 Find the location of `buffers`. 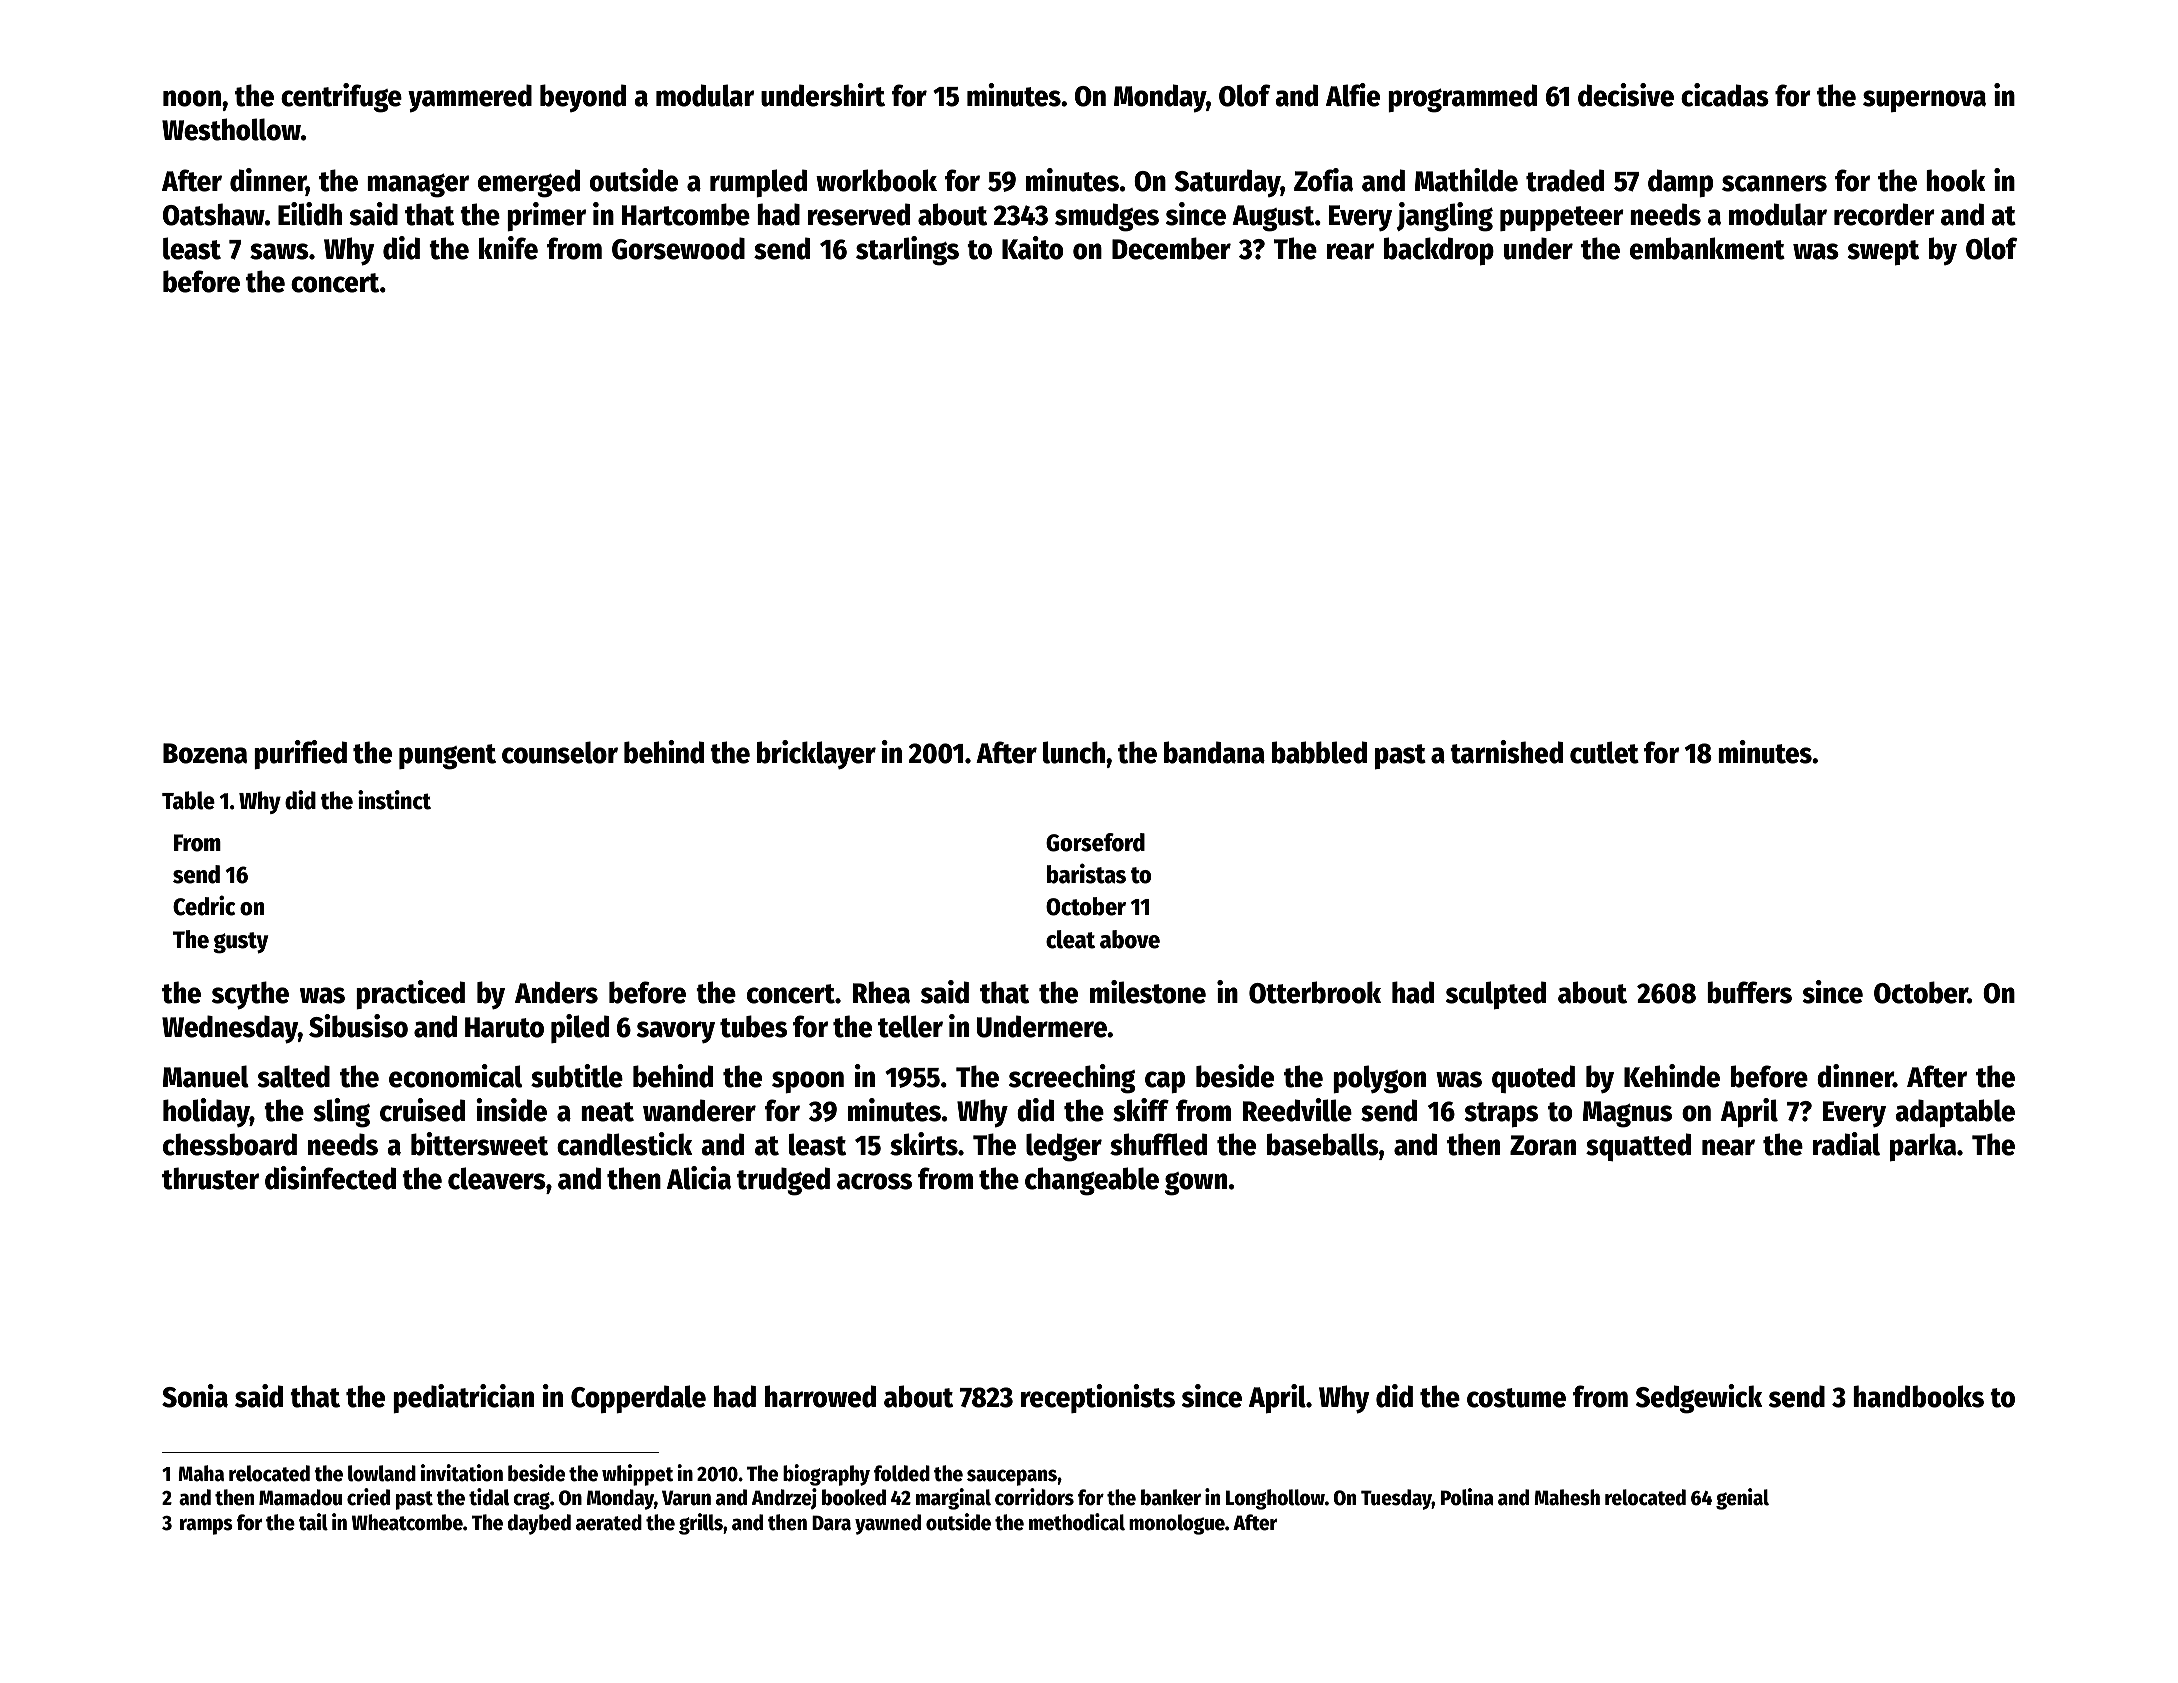

buffers is located at coordinates (1749, 992).
